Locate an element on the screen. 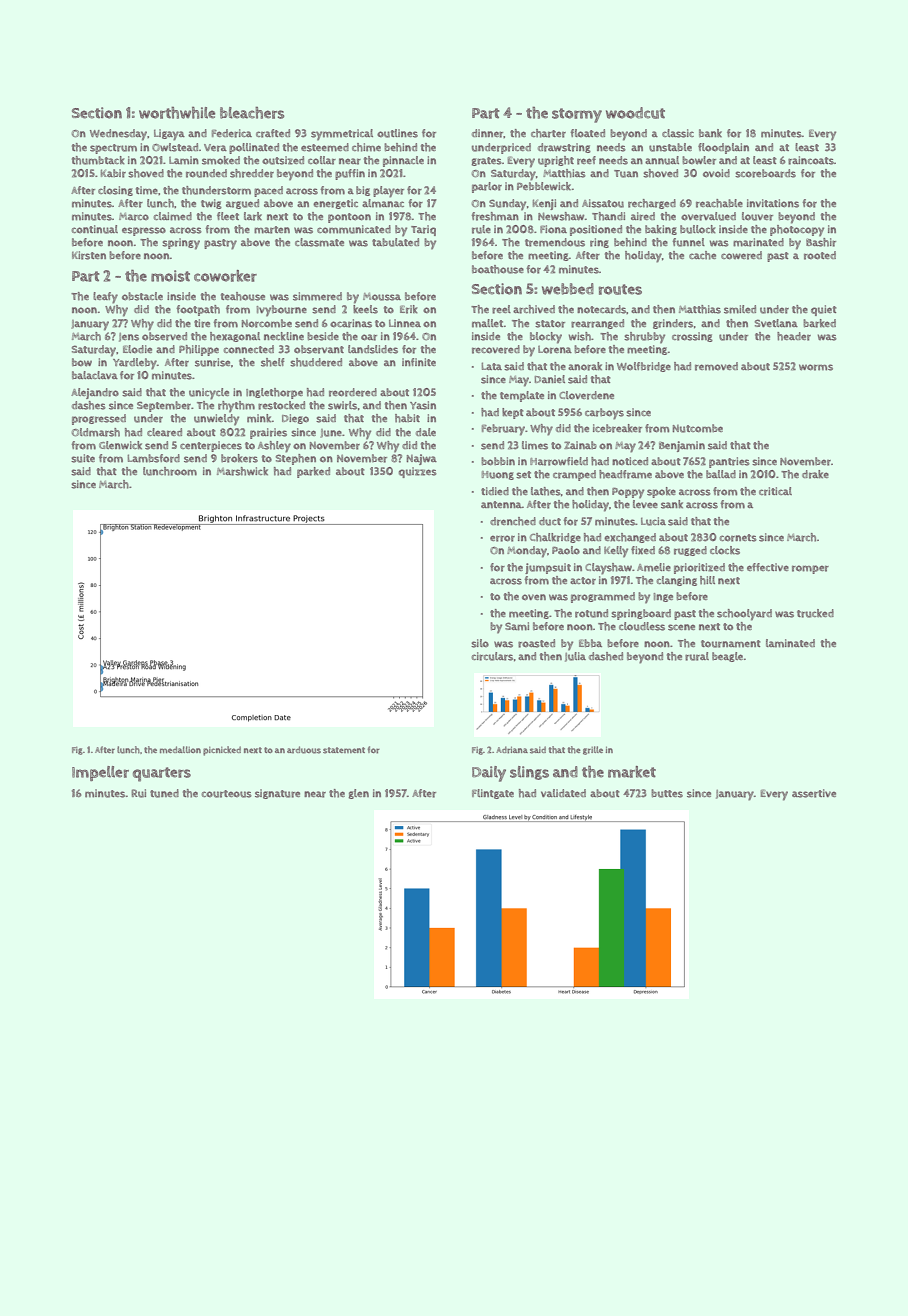 The height and width of the screenshot is (1316, 908). moist is located at coordinates (170, 276).
